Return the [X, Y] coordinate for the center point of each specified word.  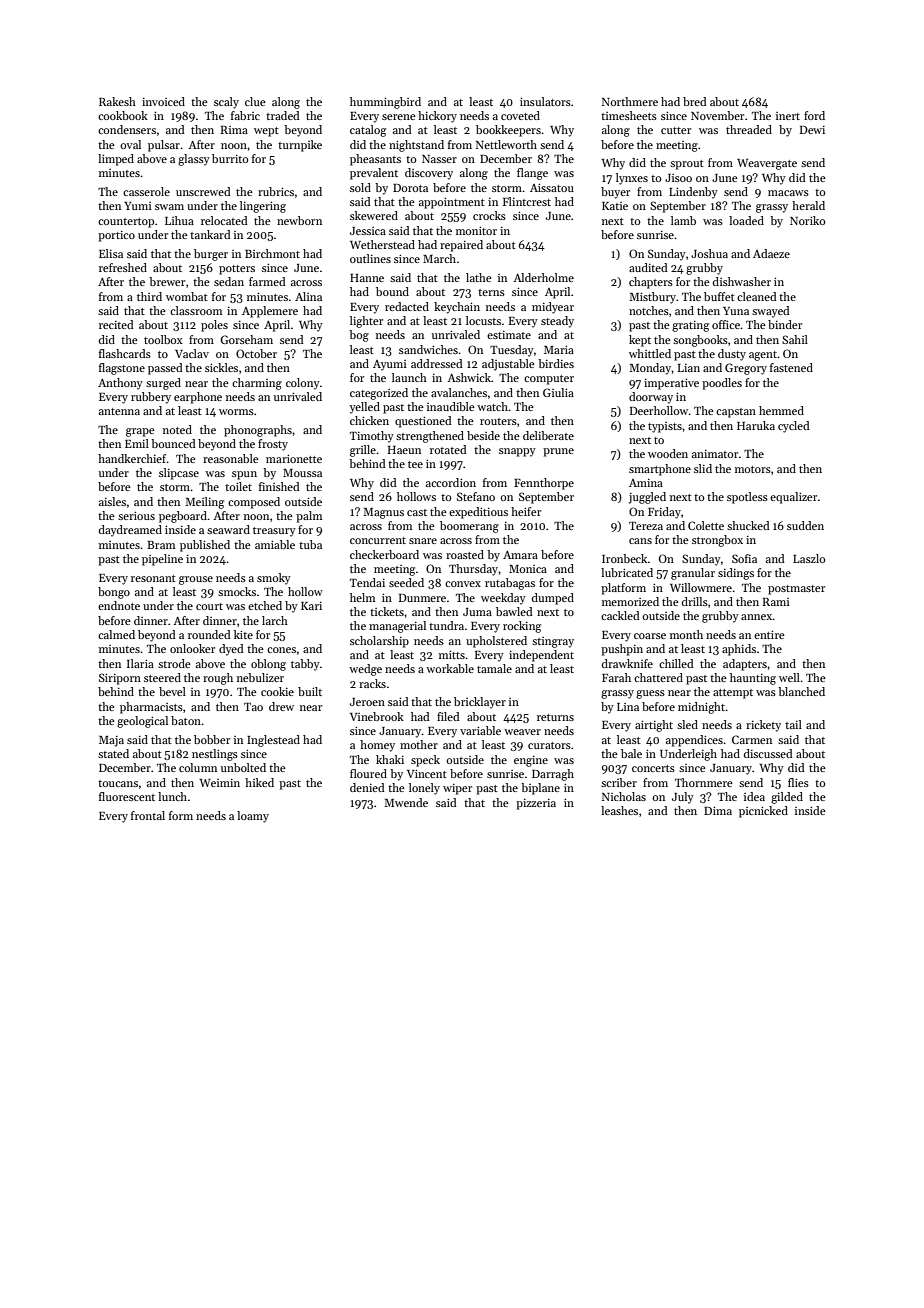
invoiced [163, 101]
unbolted [243, 767]
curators [549, 745]
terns [491, 292]
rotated [448, 449]
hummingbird [385, 103]
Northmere [630, 101]
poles [214, 326]
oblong [268, 665]
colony [303, 384]
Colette [706, 525]
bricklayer [480, 703]
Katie [615, 206]
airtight [654, 726]
